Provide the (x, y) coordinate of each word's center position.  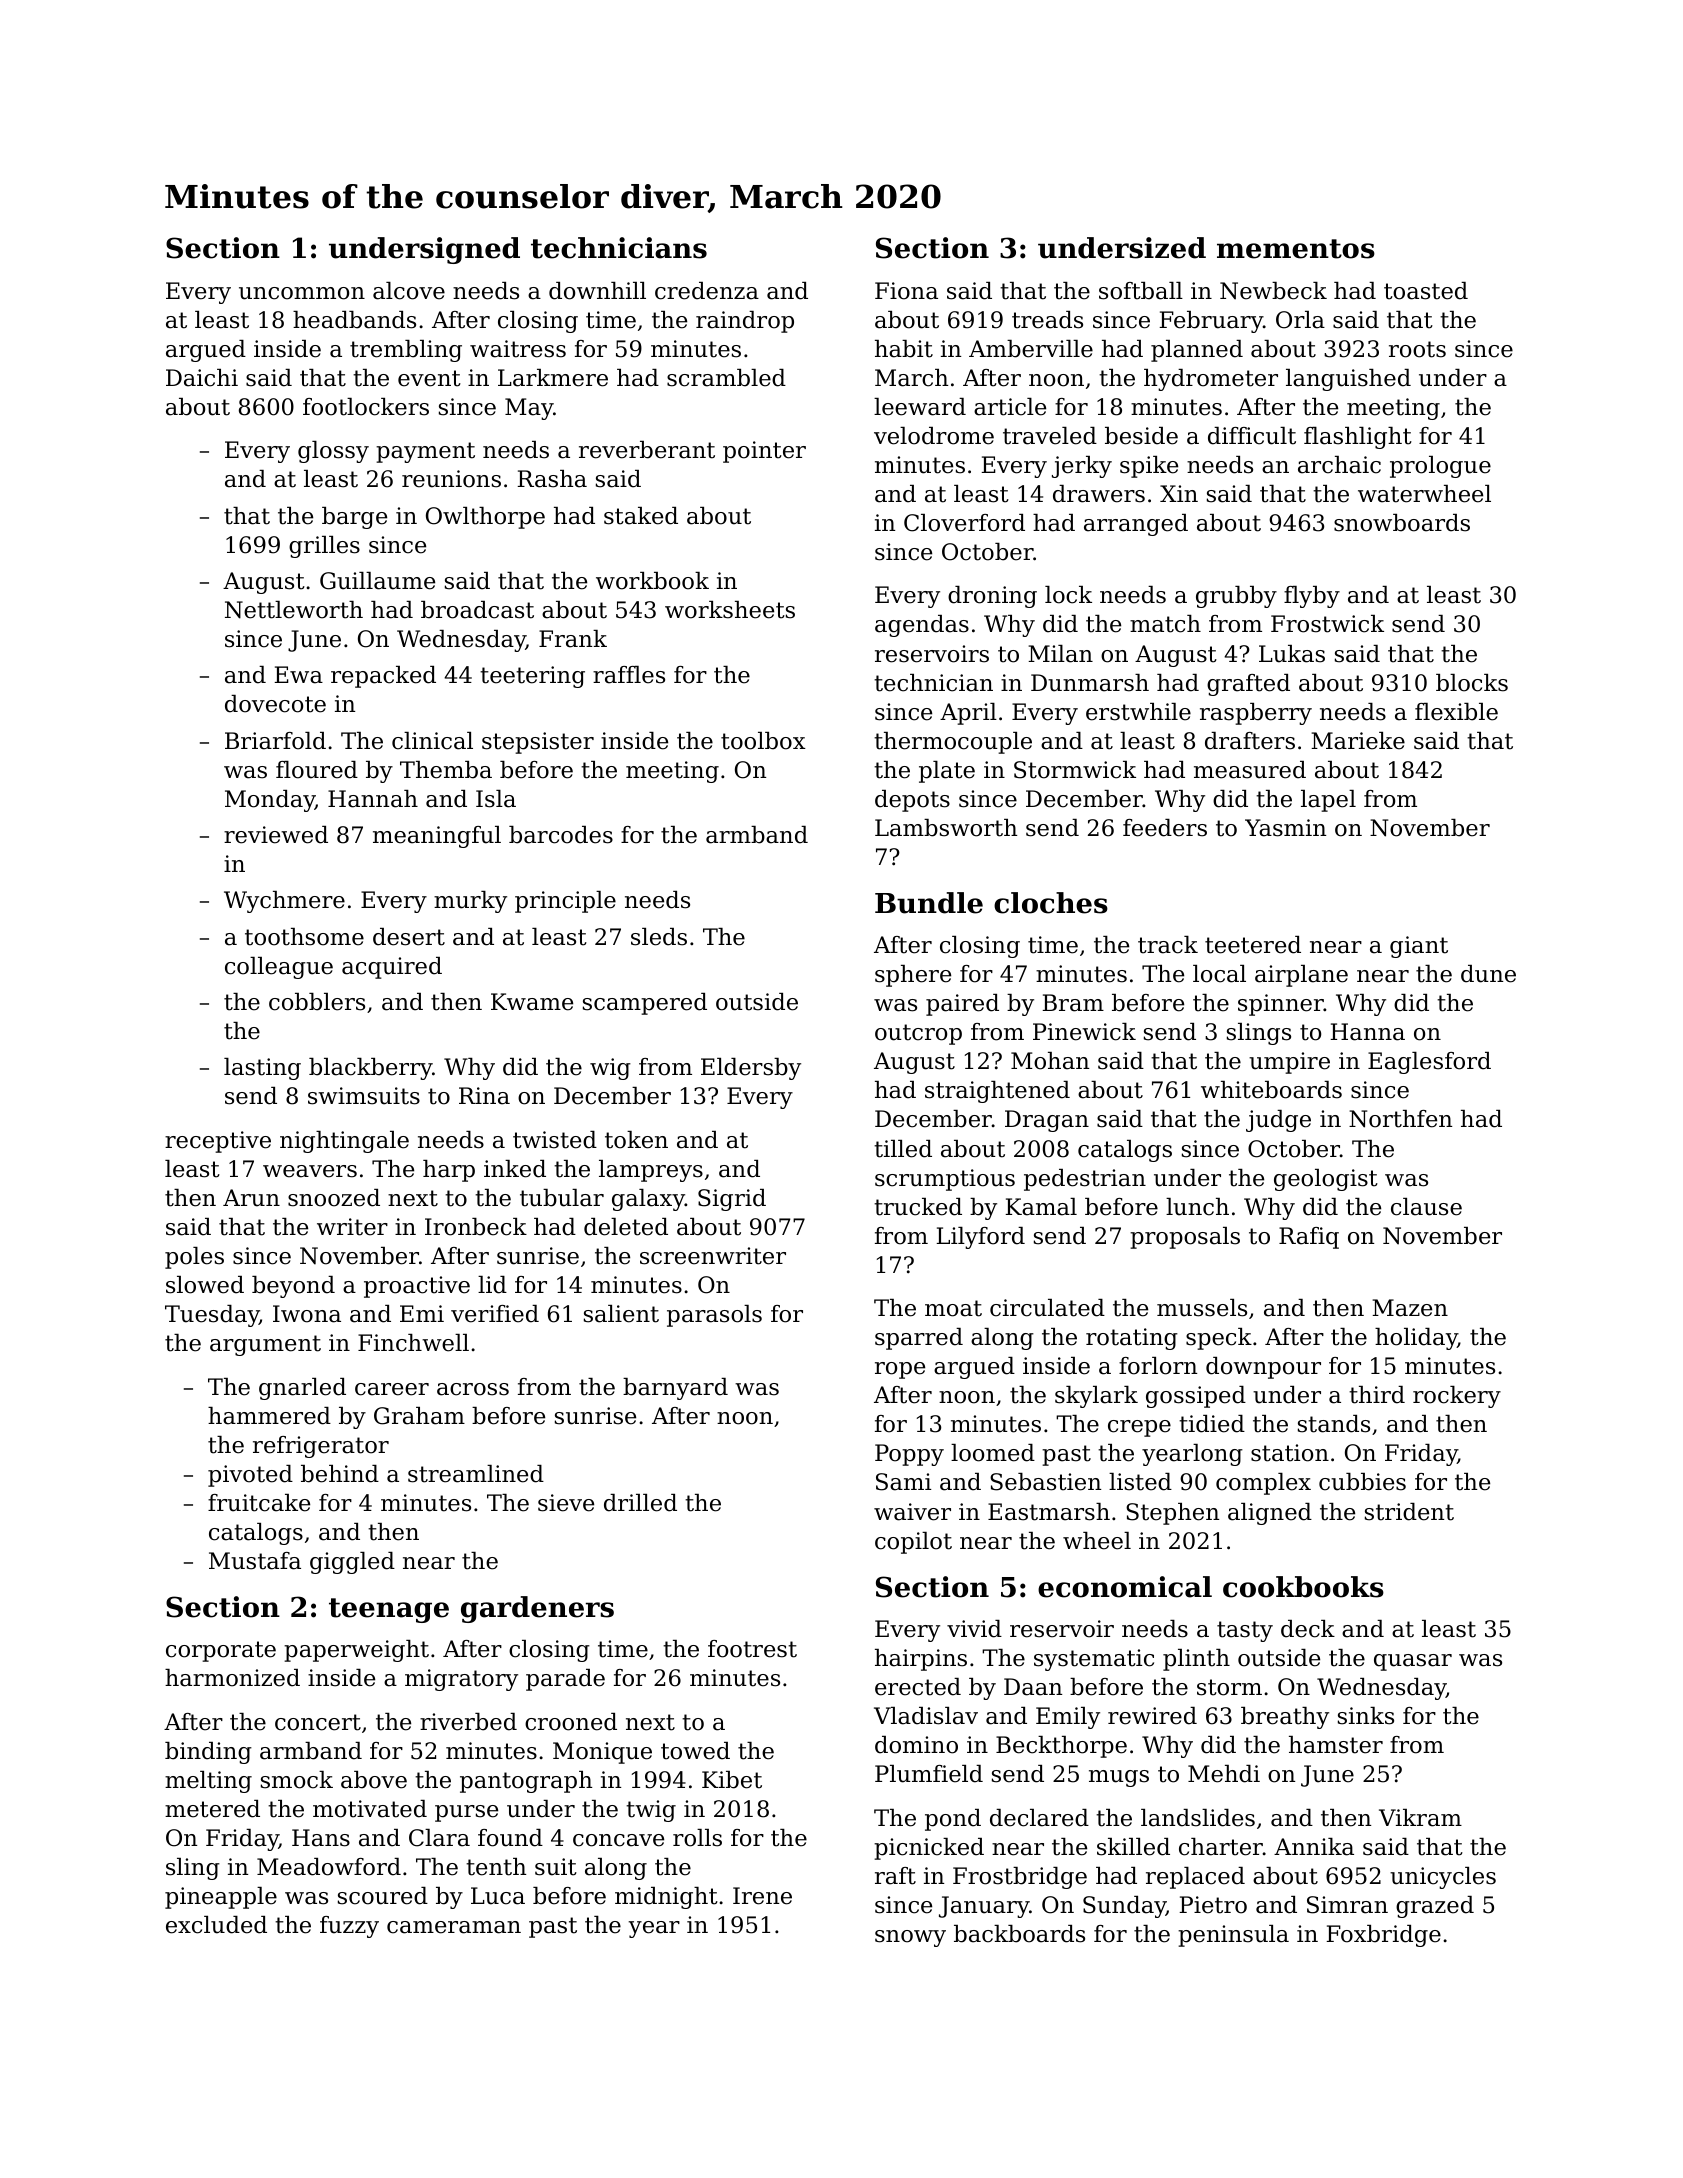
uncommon (302, 293)
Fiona (906, 291)
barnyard (675, 1389)
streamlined (476, 1474)
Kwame (532, 1002)
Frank (573, 639)
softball (1141, 291)
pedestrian (1085, 1180)
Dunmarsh (1090, 683)
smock (297, 1780)
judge (1278, 1121)
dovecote (275, 704)
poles (194, 1258)
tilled (903, 1149)
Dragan (1047, 1121)
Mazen (1410, 1308)
